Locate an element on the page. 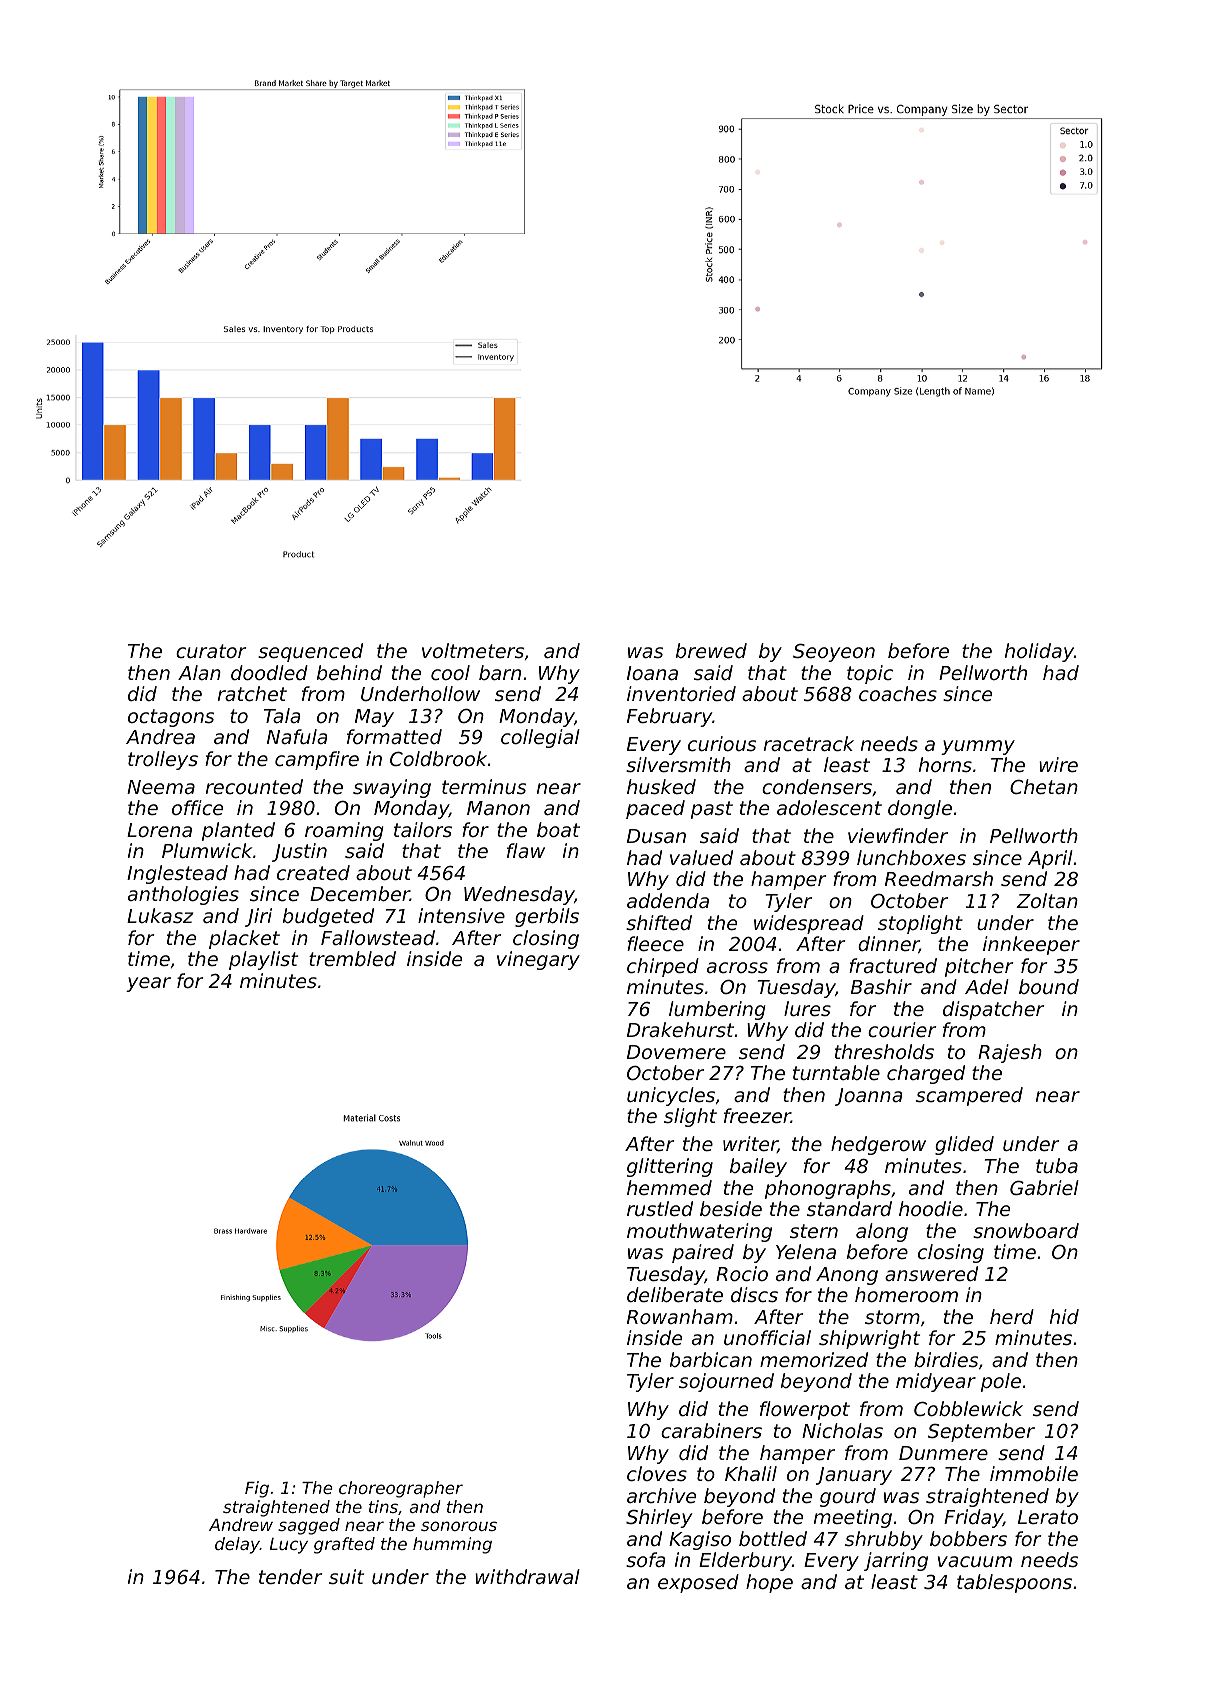 This image has height=1705, width=1206. grafted is located at coordinates (344, 1545).
